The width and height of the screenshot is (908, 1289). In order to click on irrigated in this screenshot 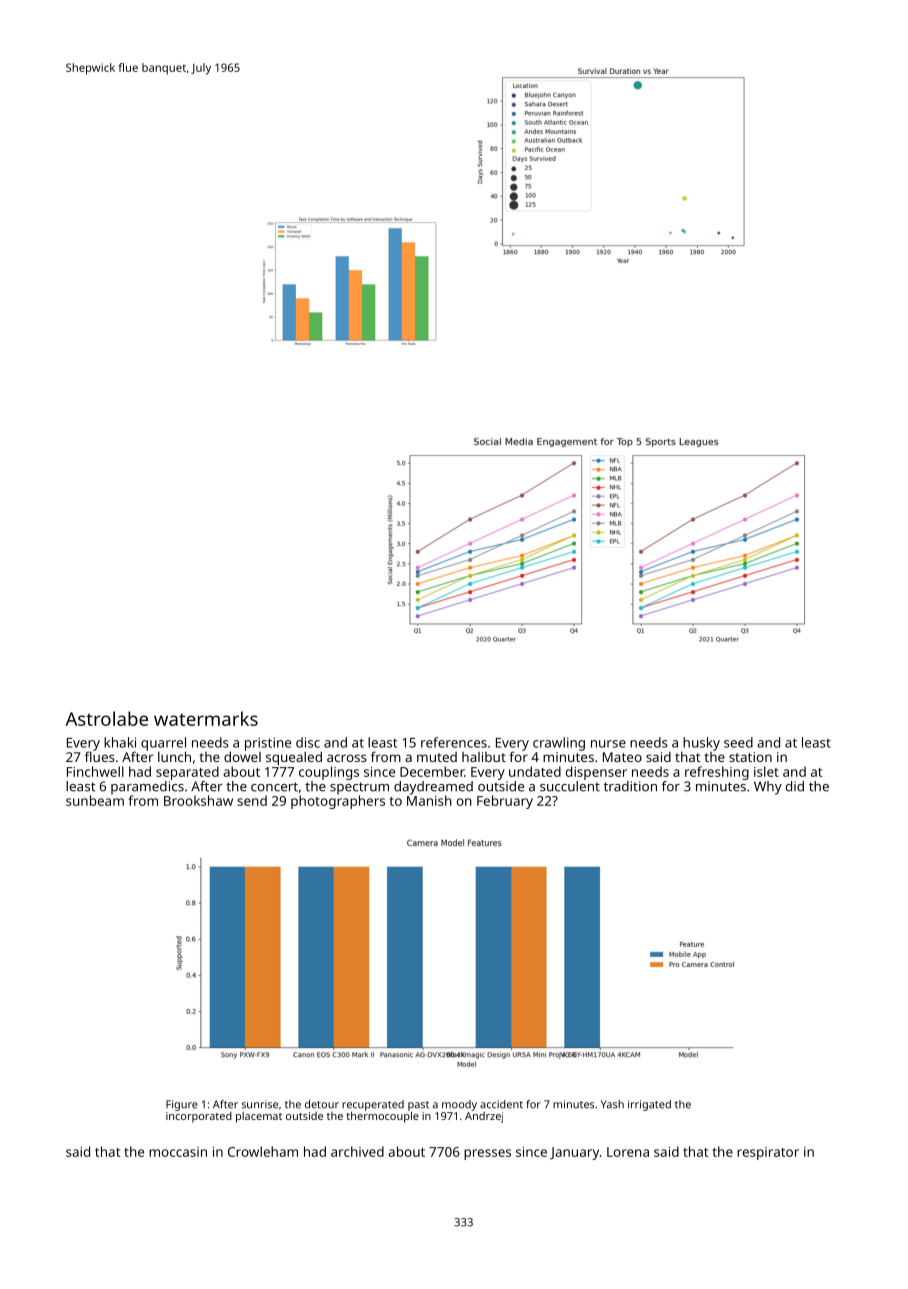, I will do `click(649, 1105)`.
